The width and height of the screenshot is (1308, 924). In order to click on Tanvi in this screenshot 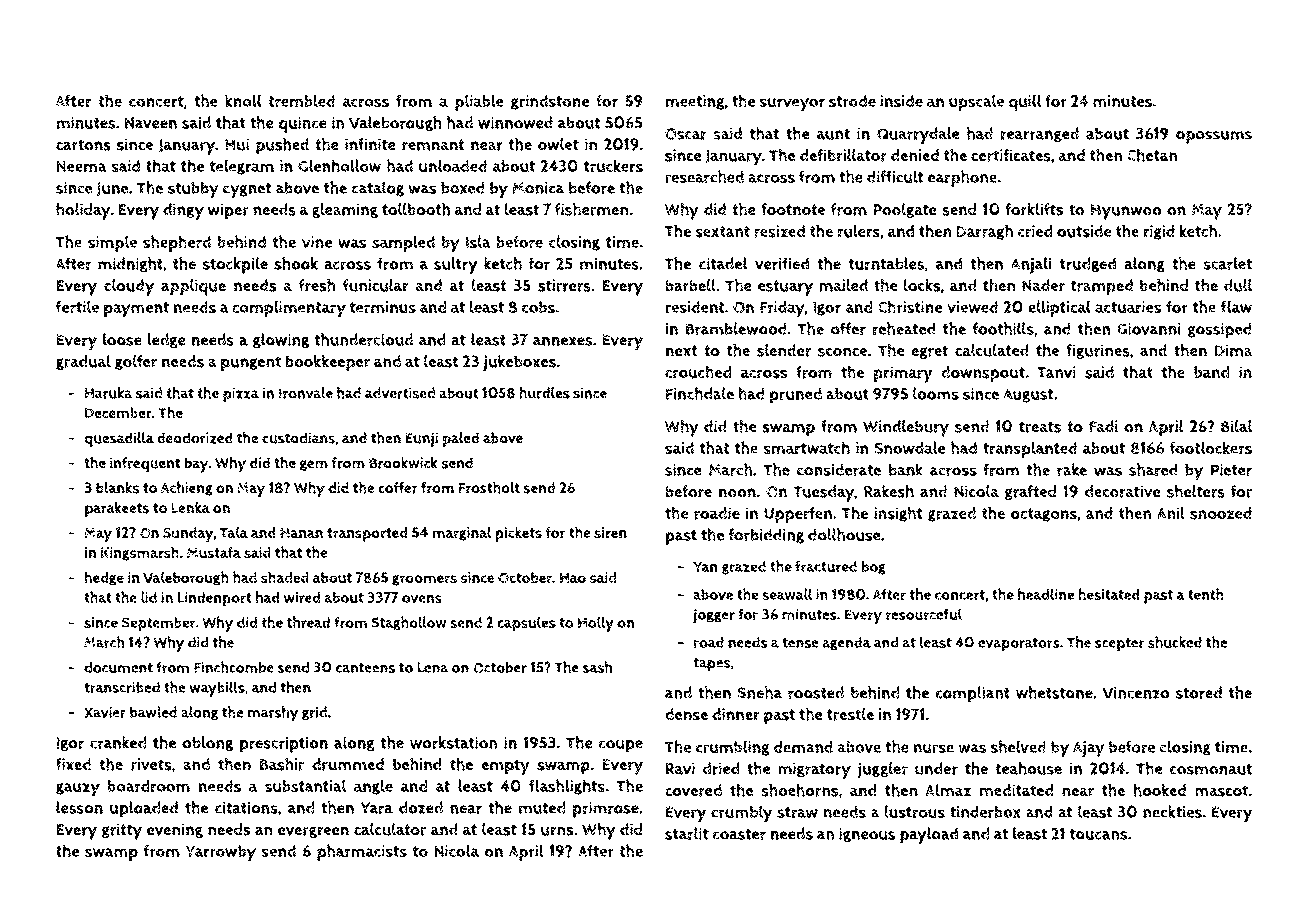, I will do `click(1056, 372)`.
